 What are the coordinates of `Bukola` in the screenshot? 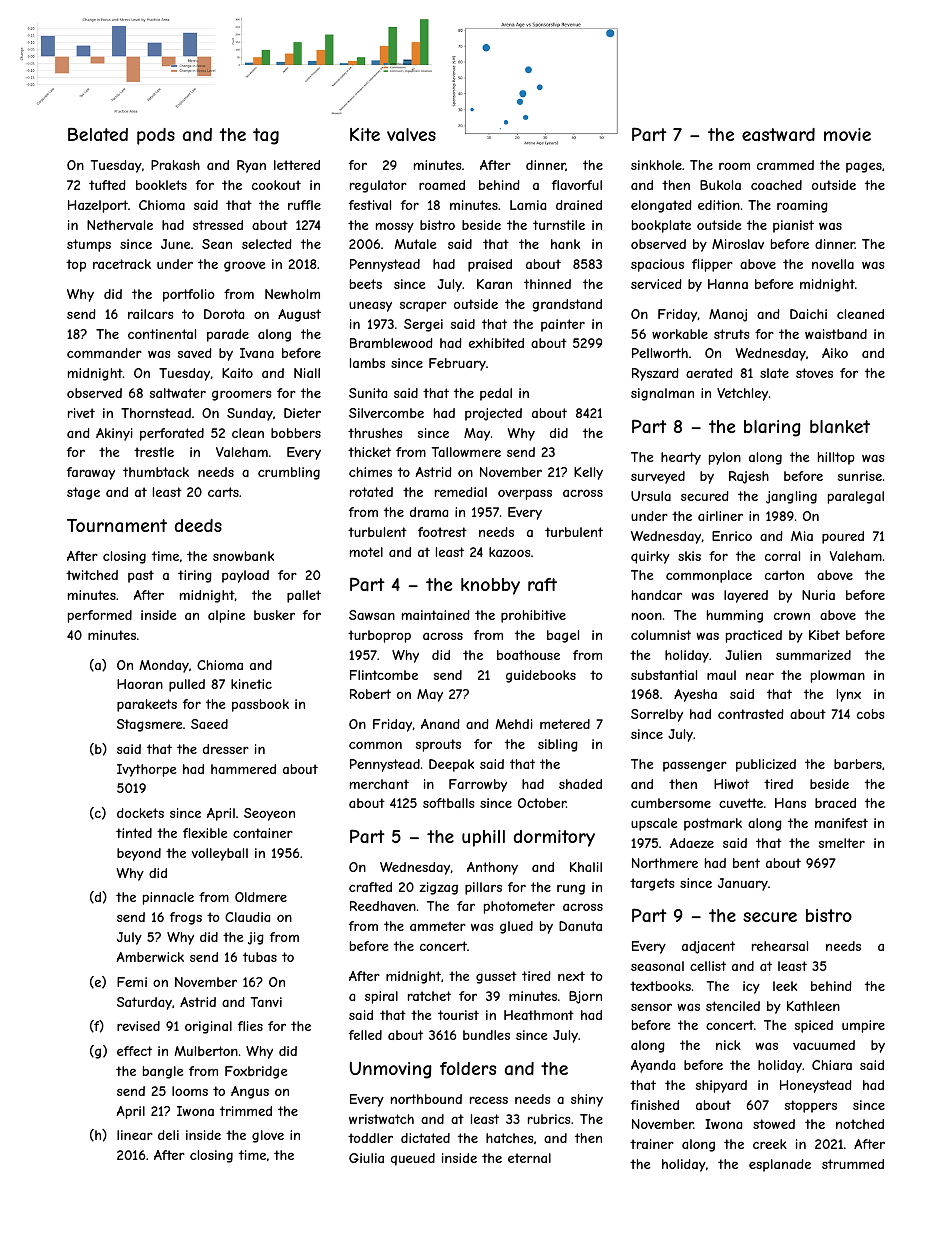 It's located at (720, 185).
